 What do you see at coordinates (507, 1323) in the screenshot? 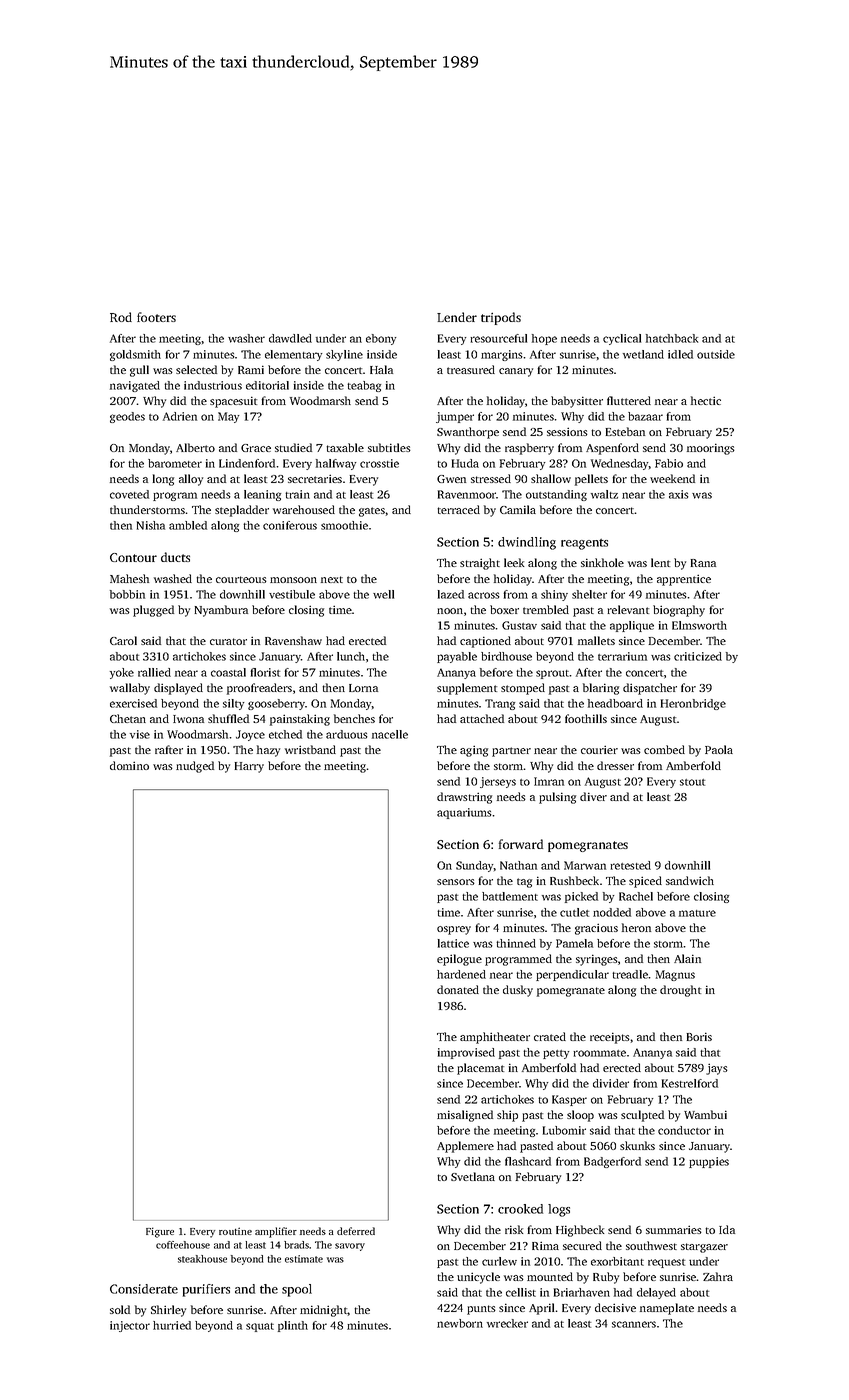
I see `wrecker` at bounding box center [507, 1323].
